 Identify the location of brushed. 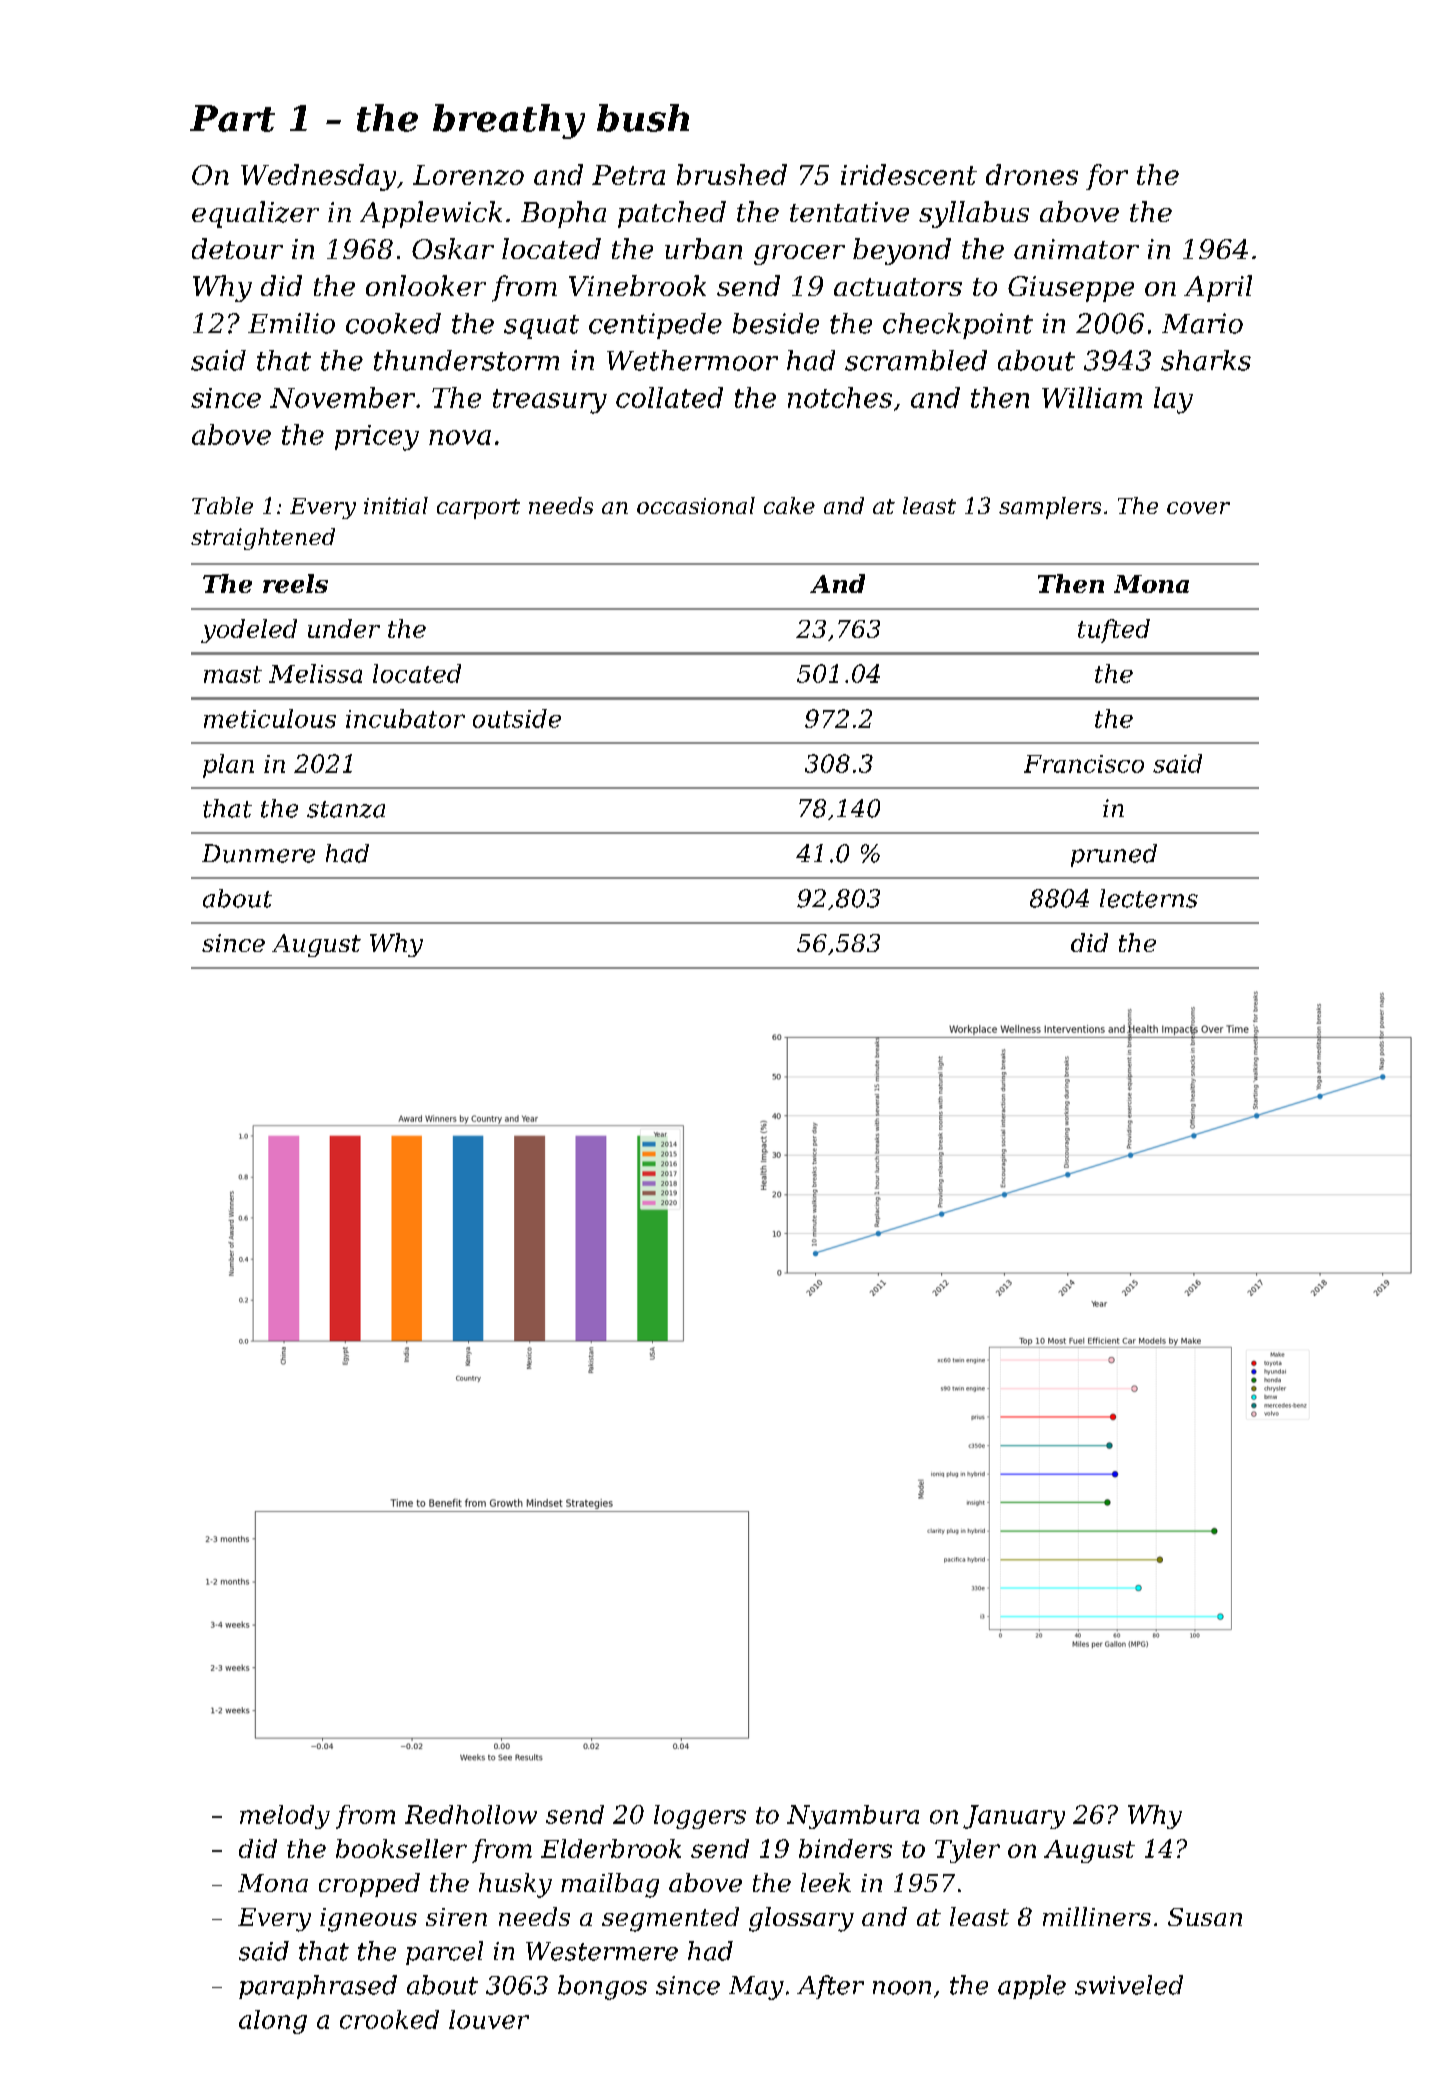
(732, 174).
